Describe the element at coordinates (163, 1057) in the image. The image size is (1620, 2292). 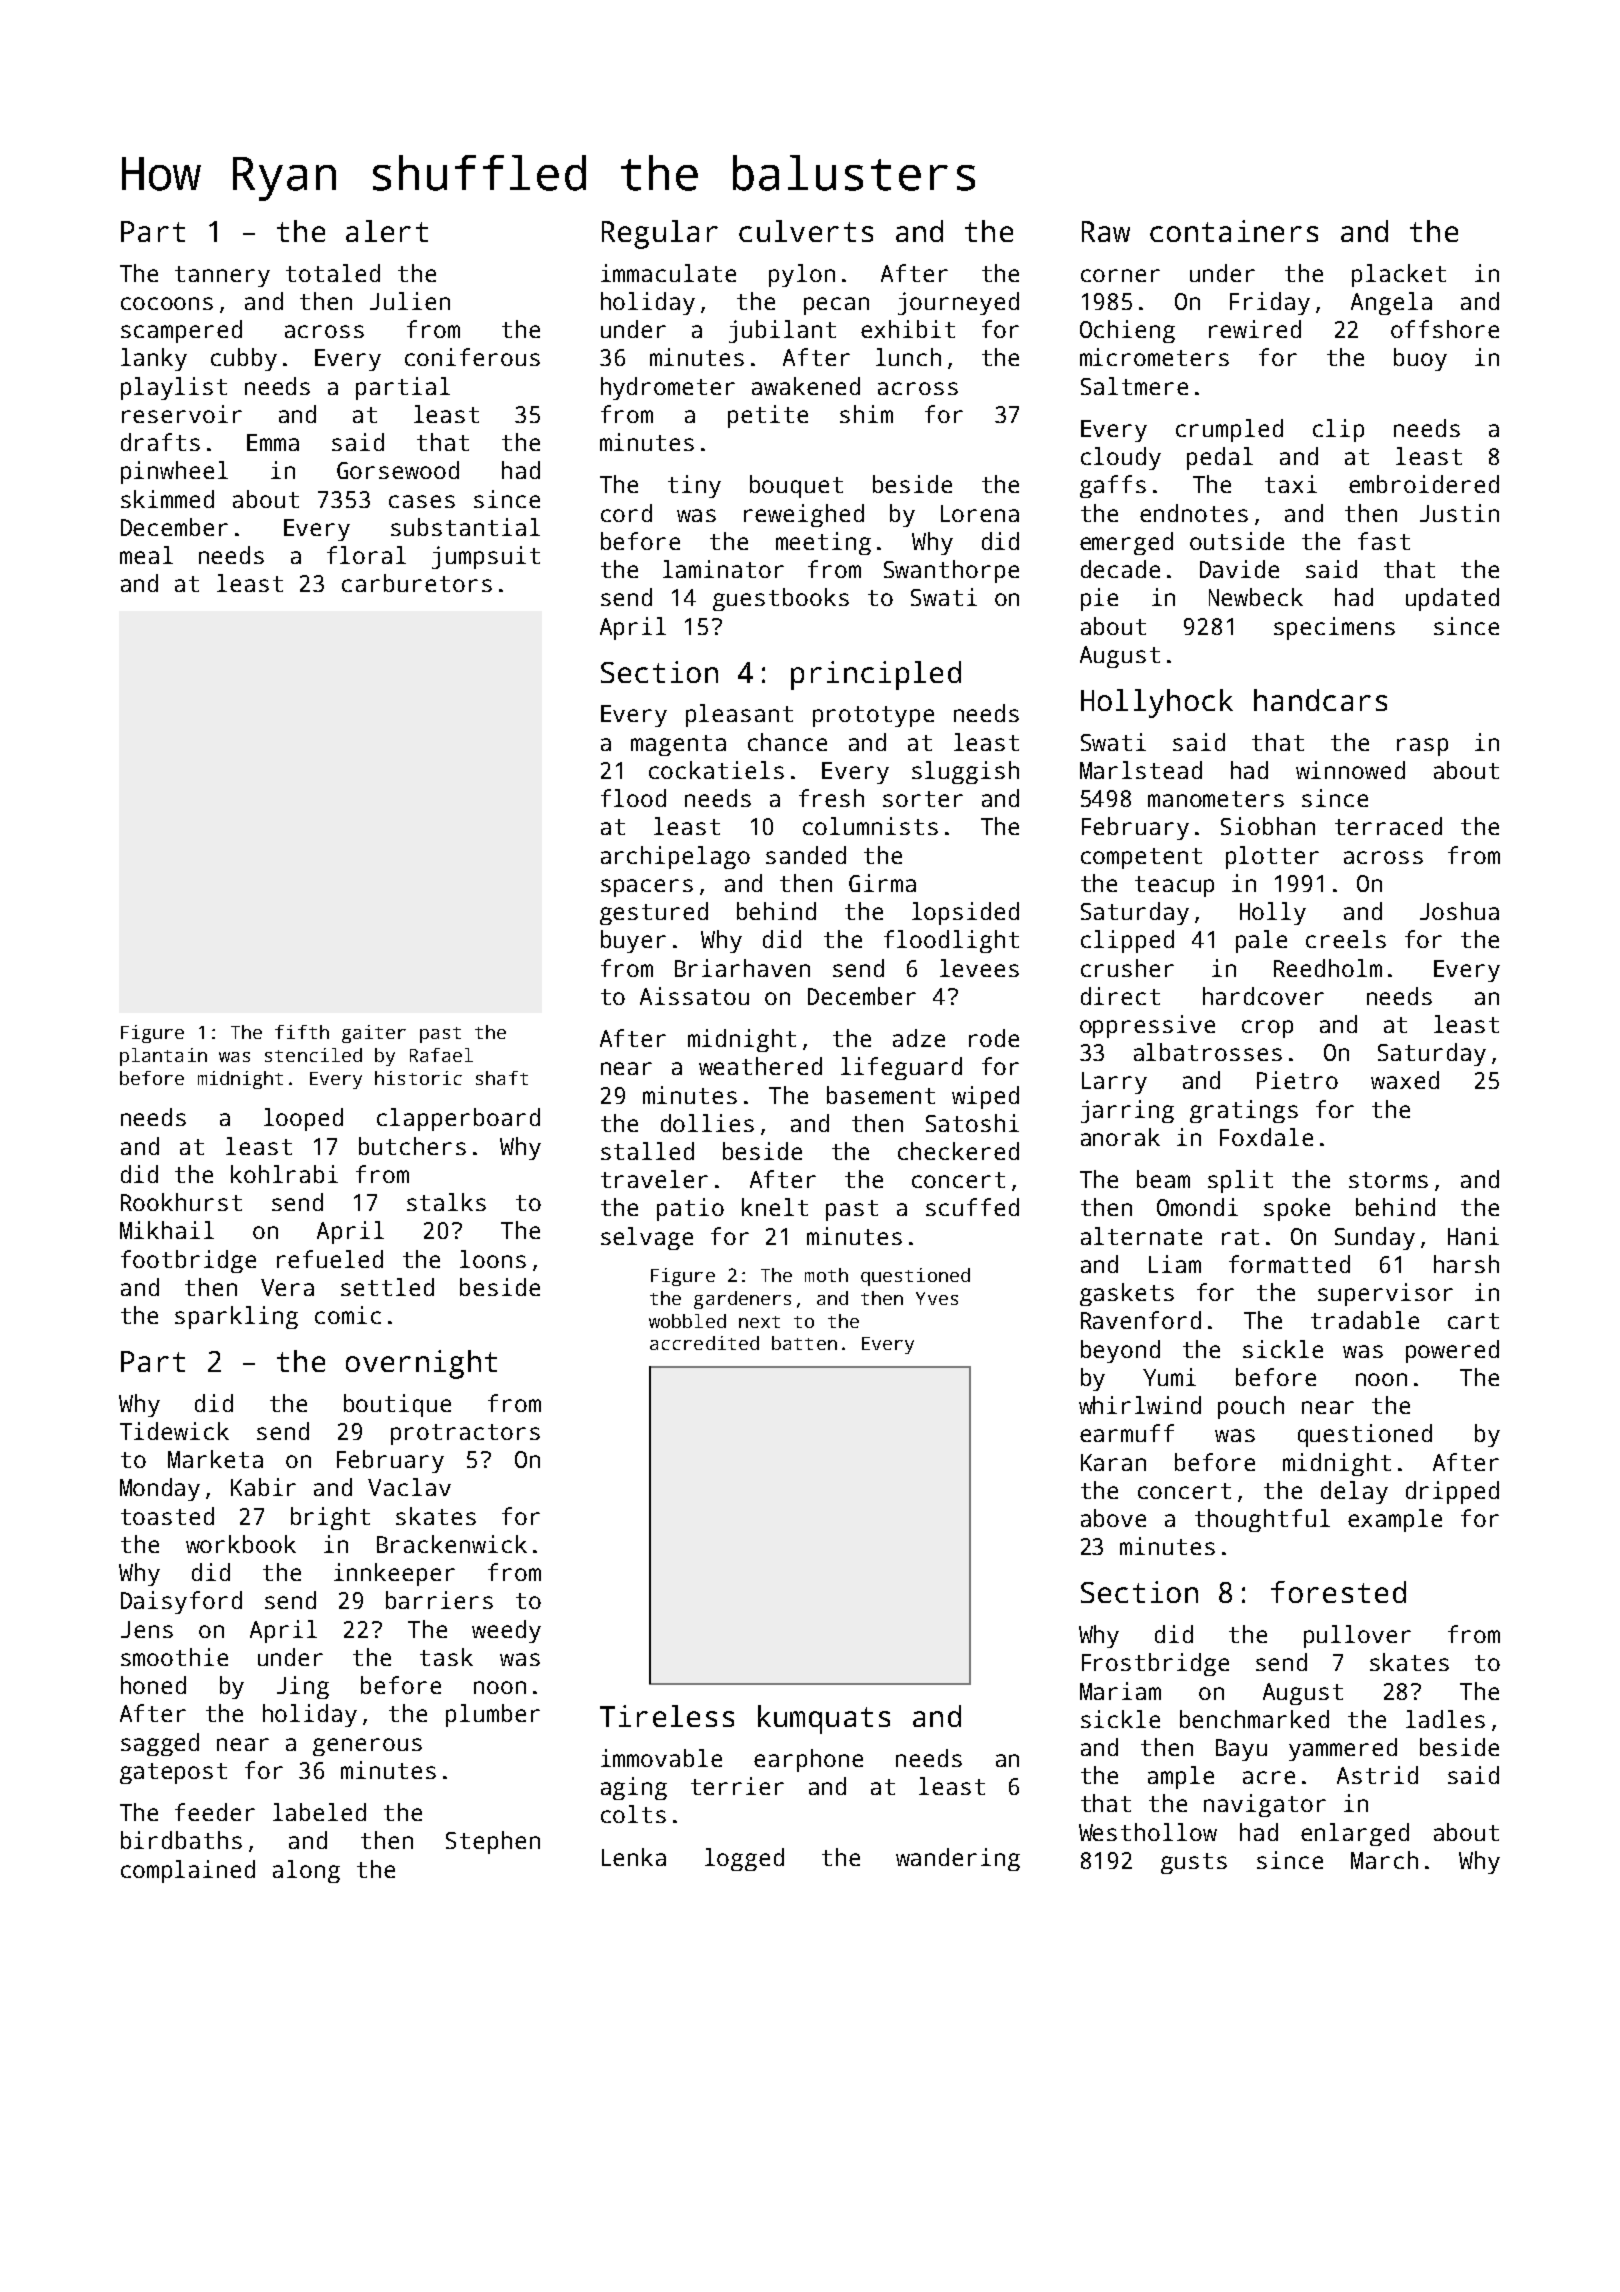
I see `plantain` at that location.
